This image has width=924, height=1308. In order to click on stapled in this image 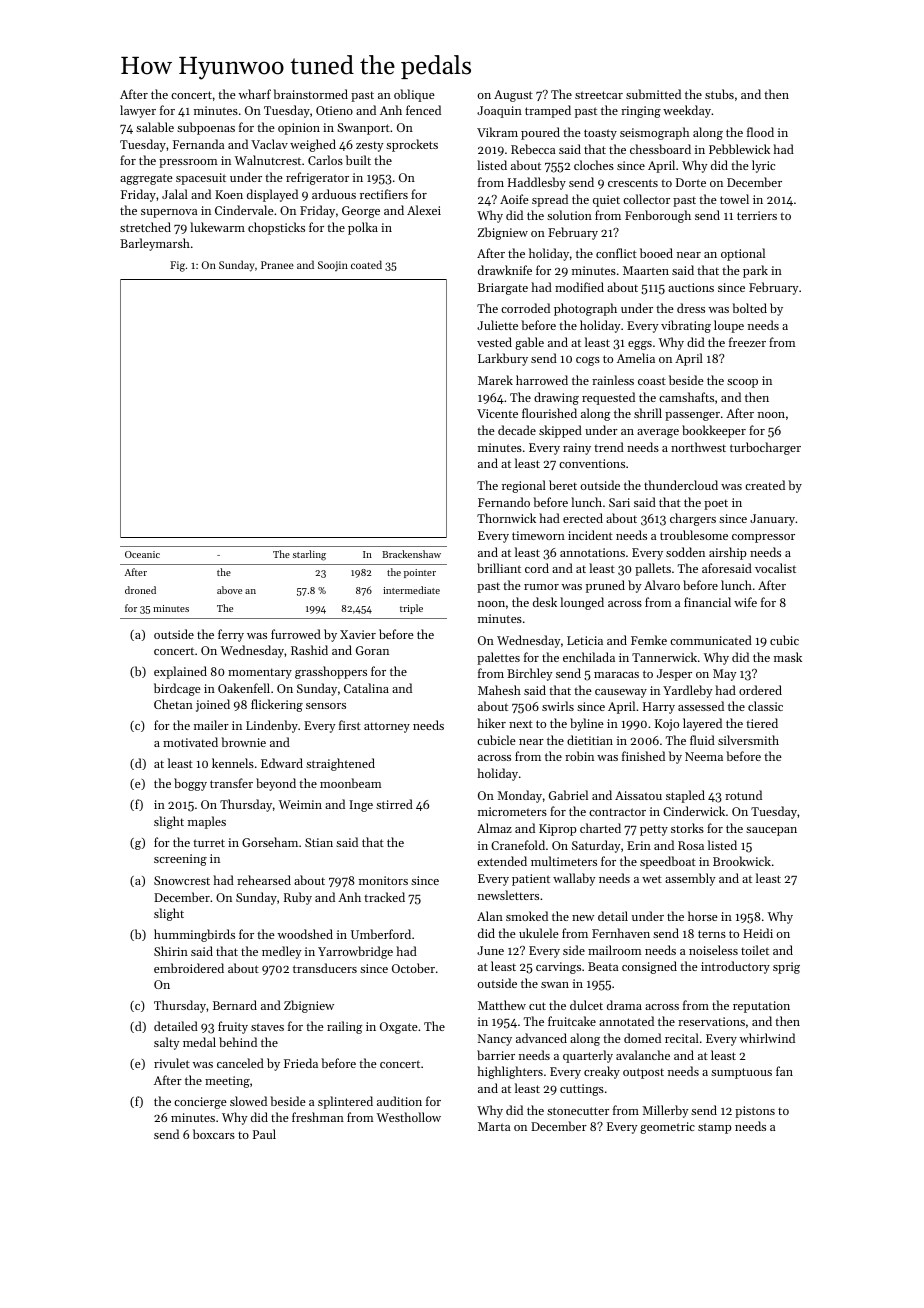, I will do `click(685, 796)`.
